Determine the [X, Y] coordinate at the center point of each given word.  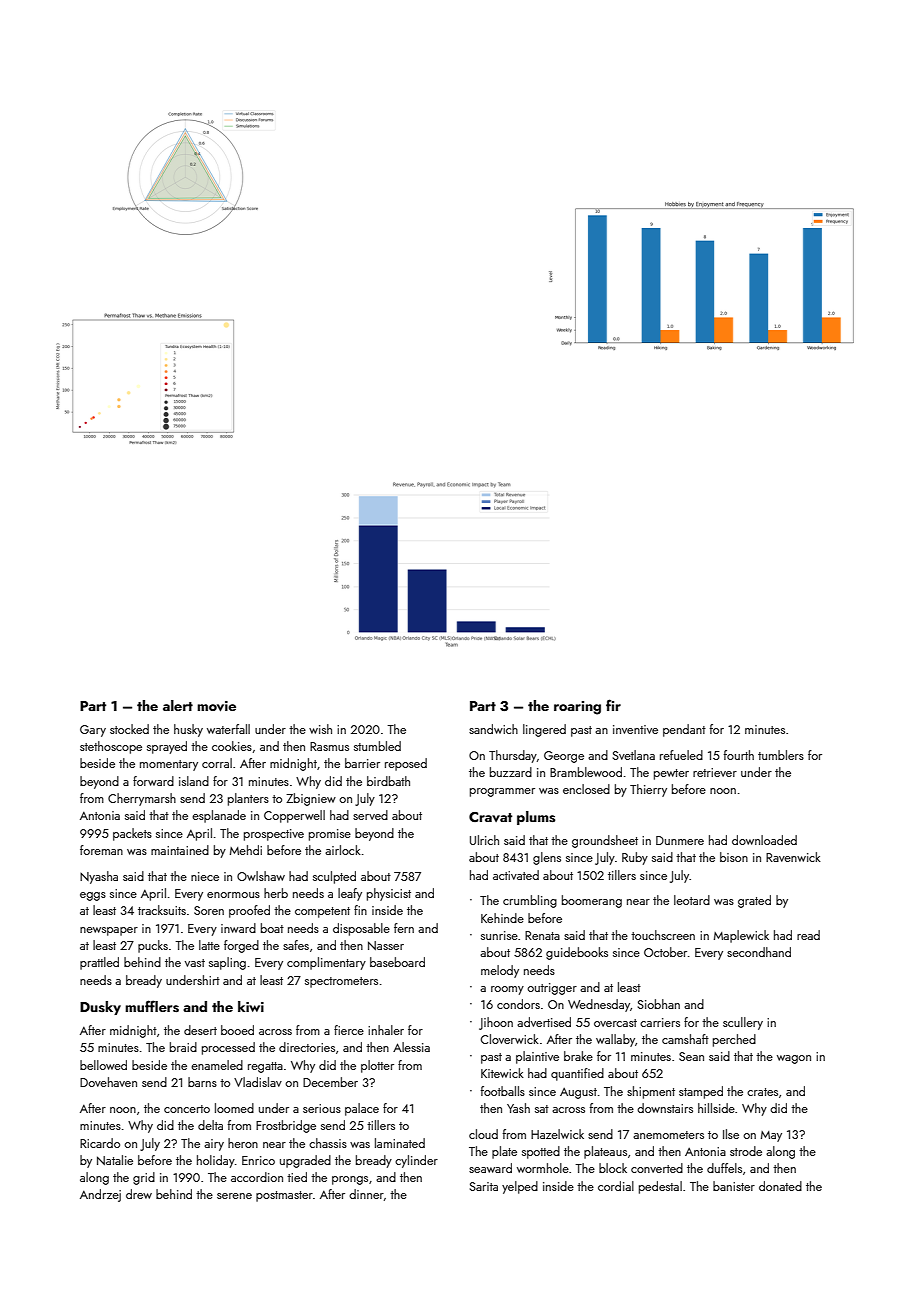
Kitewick [502, 1073]
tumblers [781, 755]
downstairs [665, 1108]
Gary [93, 731]
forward [153, 781]
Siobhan [659, 1004]
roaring [577, 708]
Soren [209, 910]
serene [234, 1196]
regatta [265, 1067]
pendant [684, 730]
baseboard [397, 962]
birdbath [388, 781]
